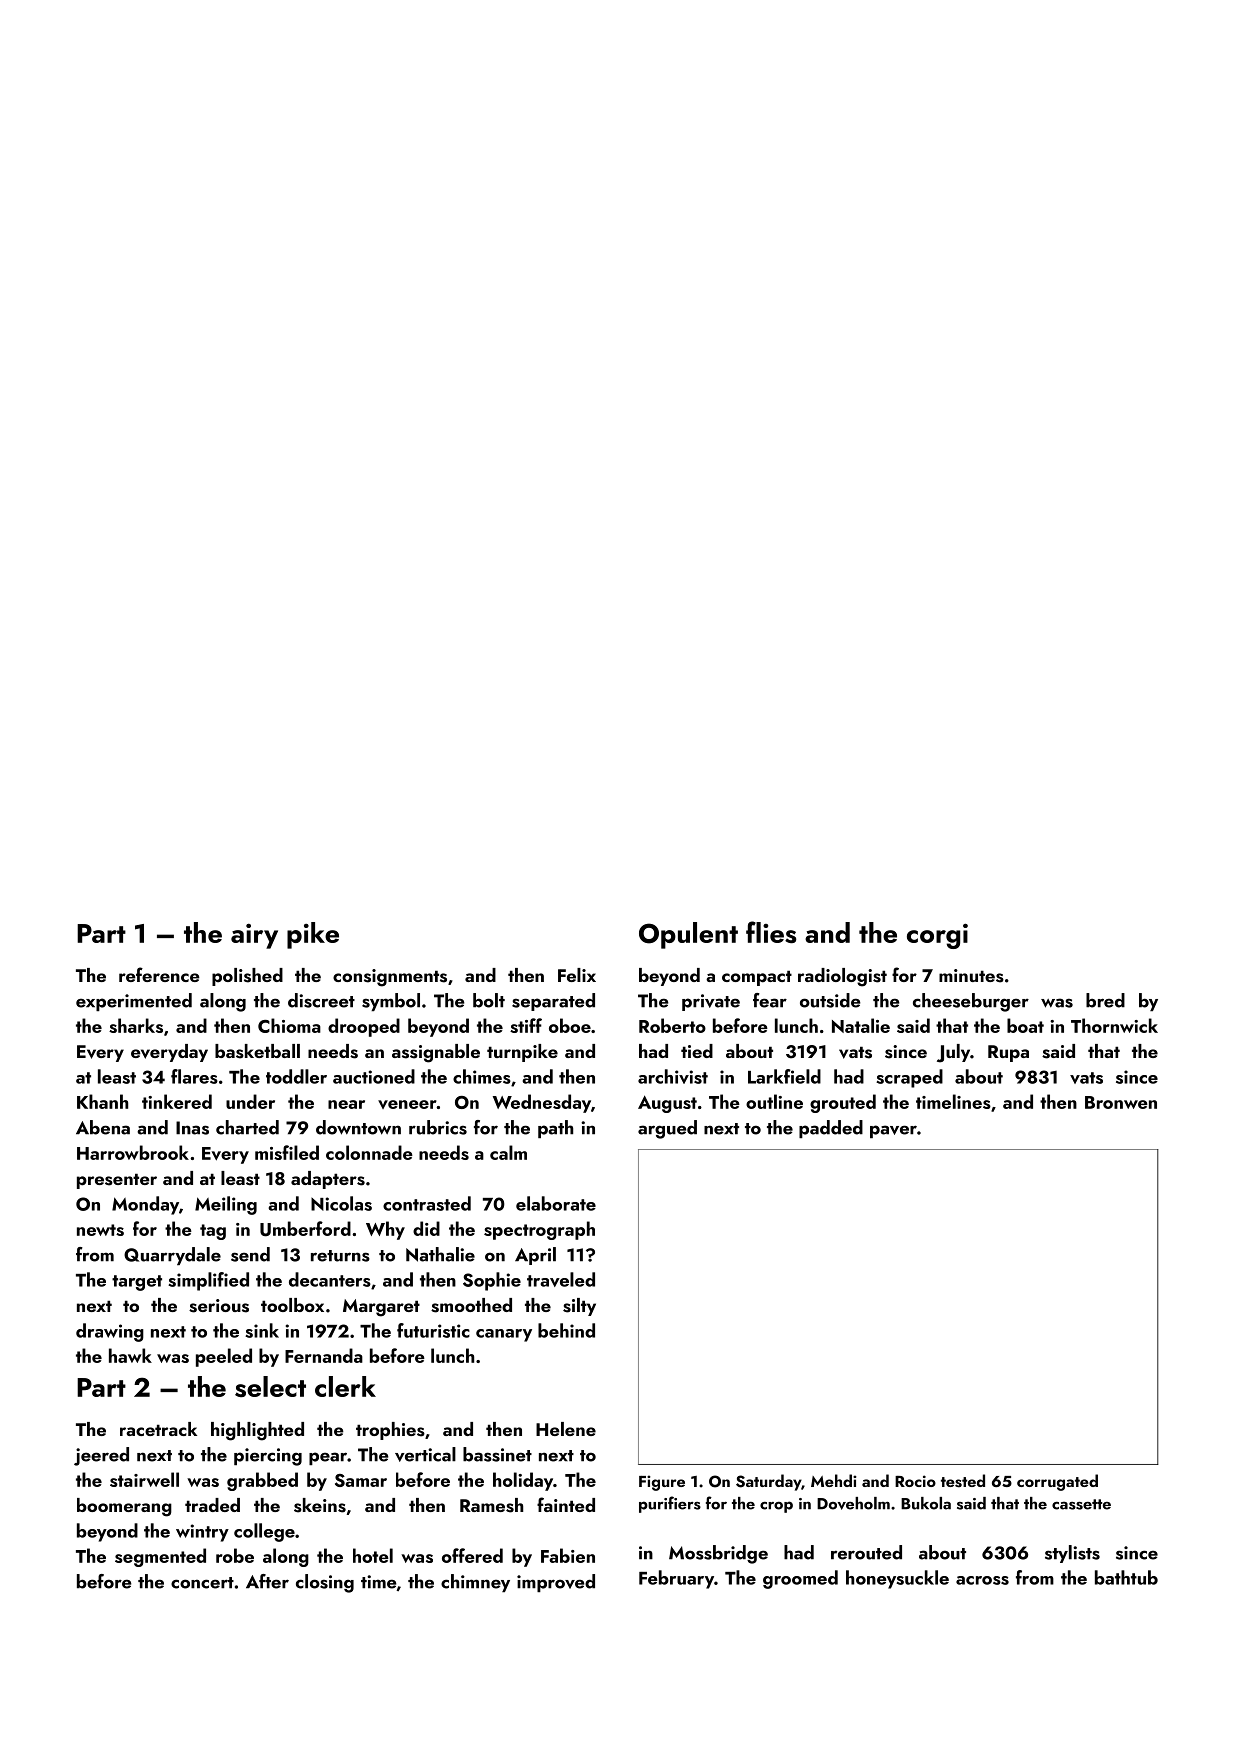  I want to click on corgi, so click(937, 936).
